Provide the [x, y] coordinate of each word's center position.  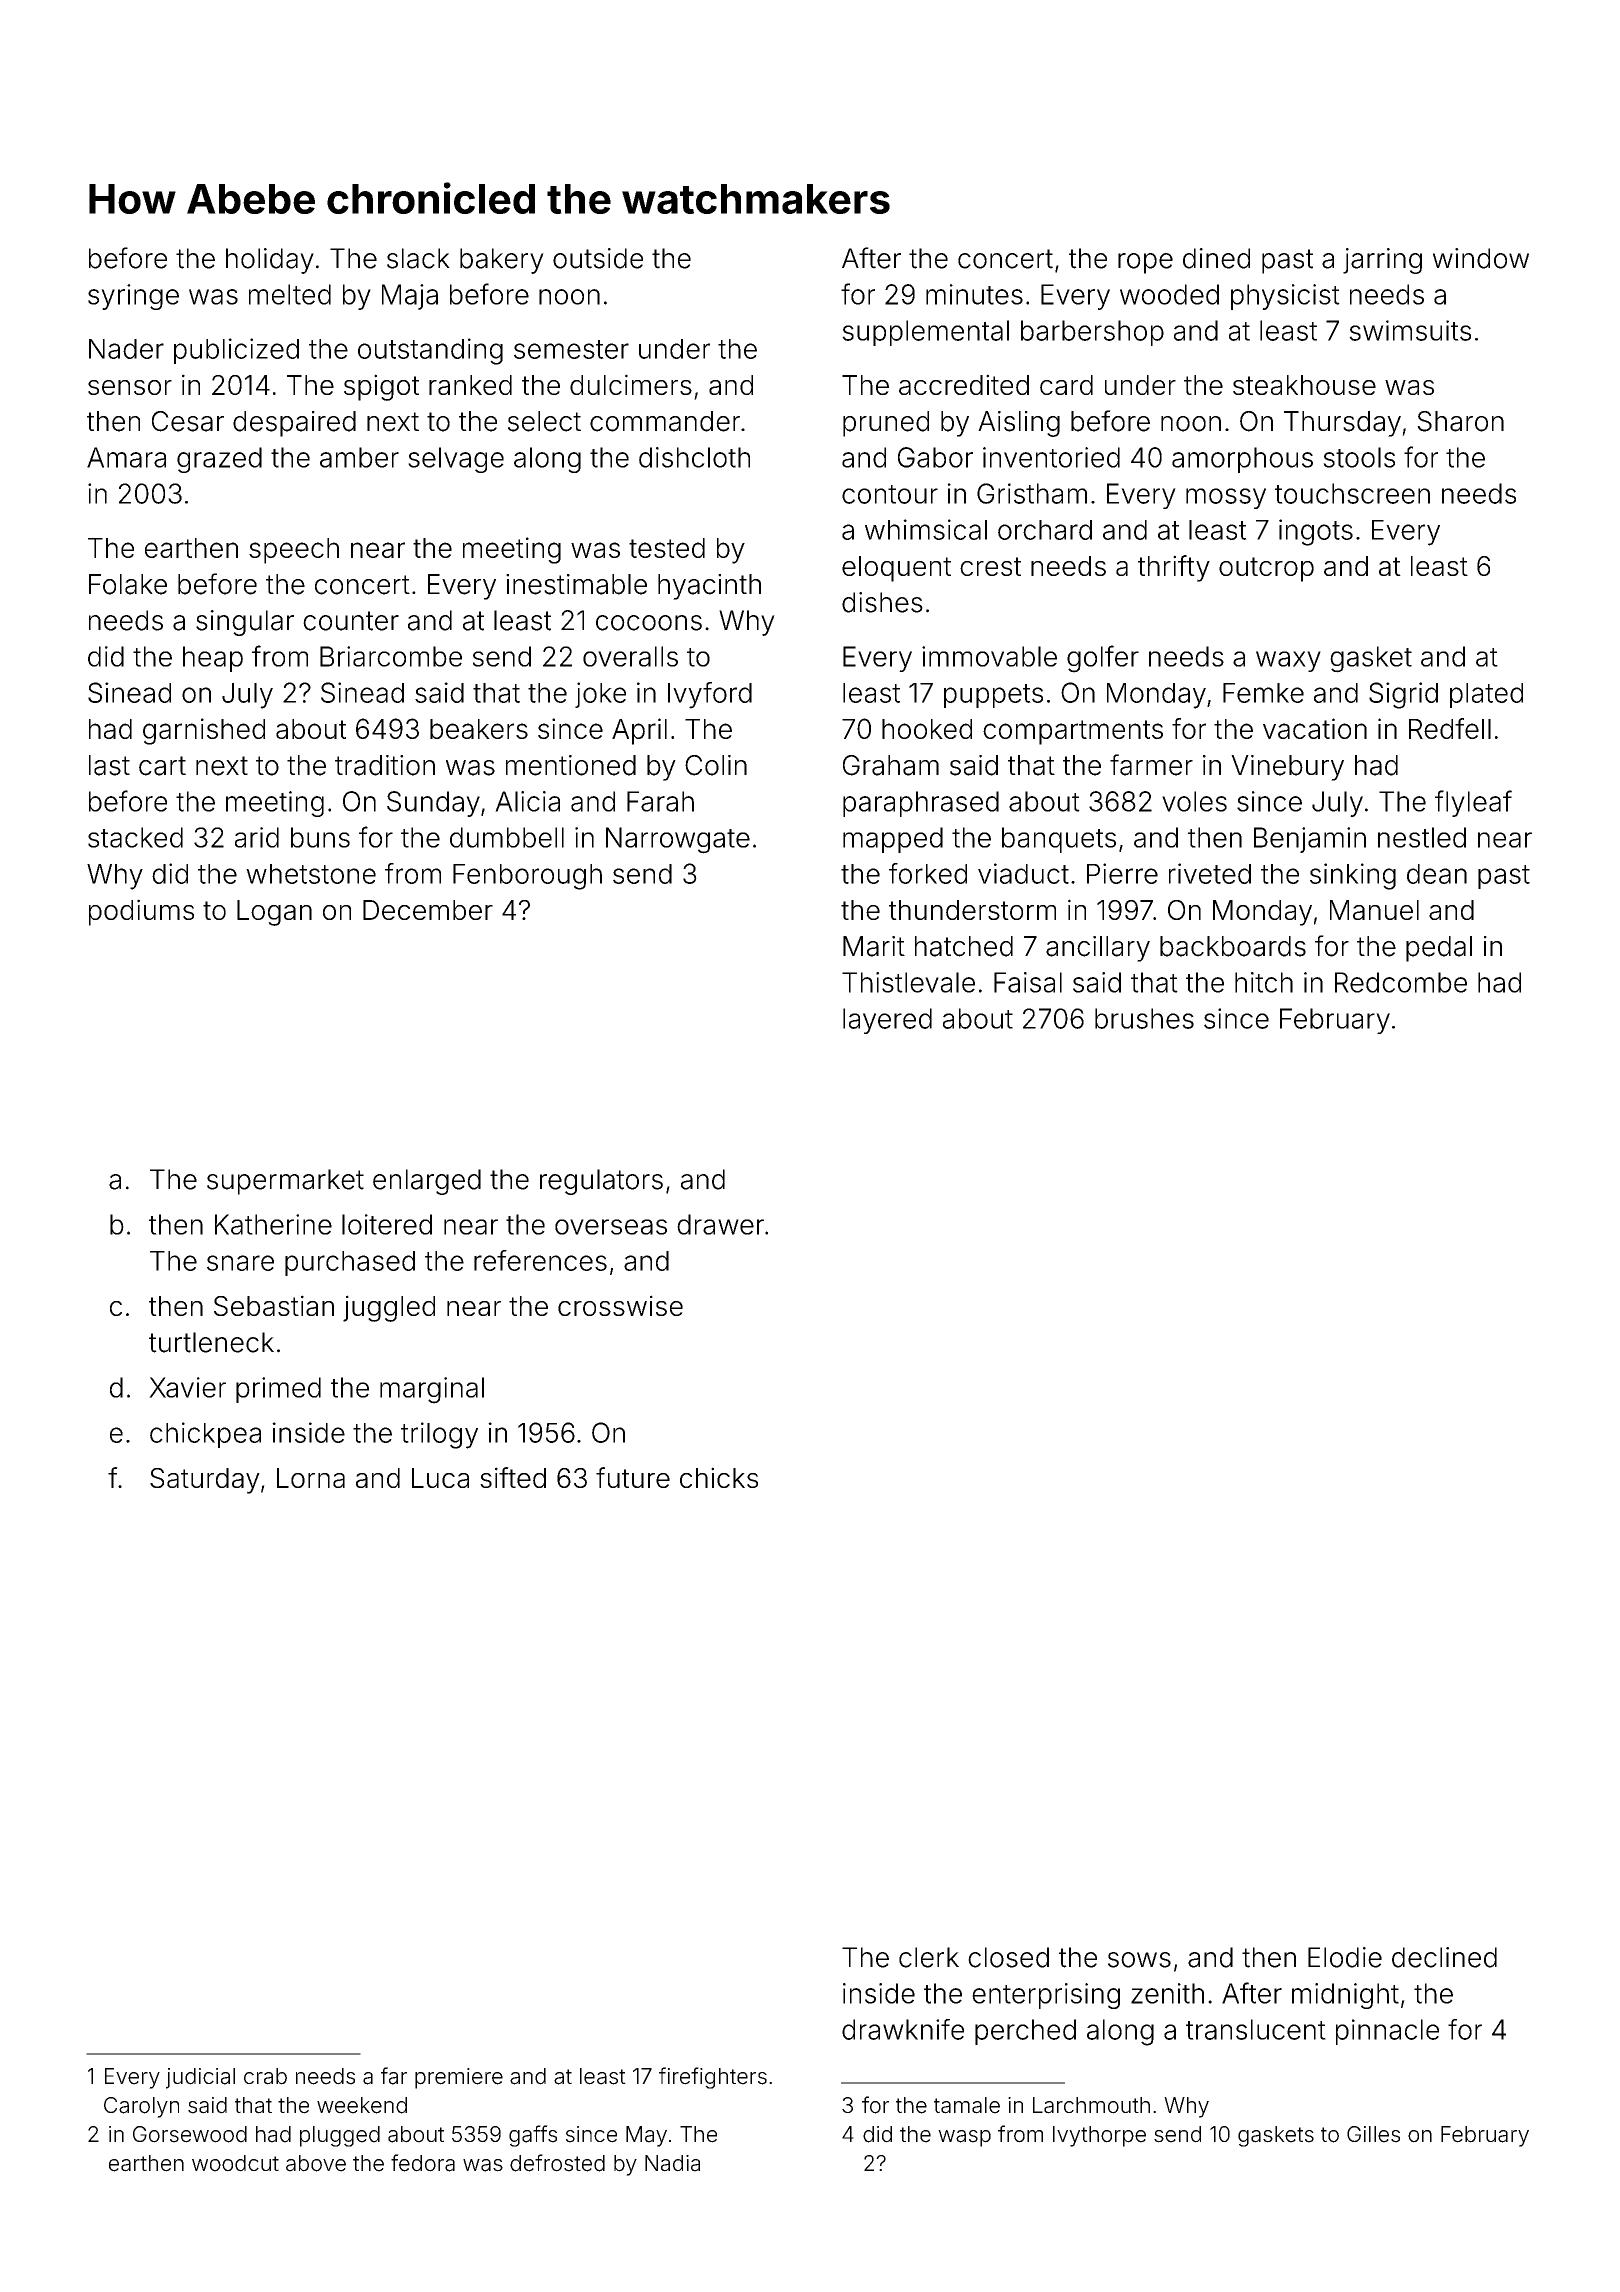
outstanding [430, 351]
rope [1145, 263]
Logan [274, 913]
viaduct [1023, 873]
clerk [929, 1957]
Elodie [1345, 1957]
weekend [362, 2105]
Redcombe [1401, 982]
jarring [1382, 261]
